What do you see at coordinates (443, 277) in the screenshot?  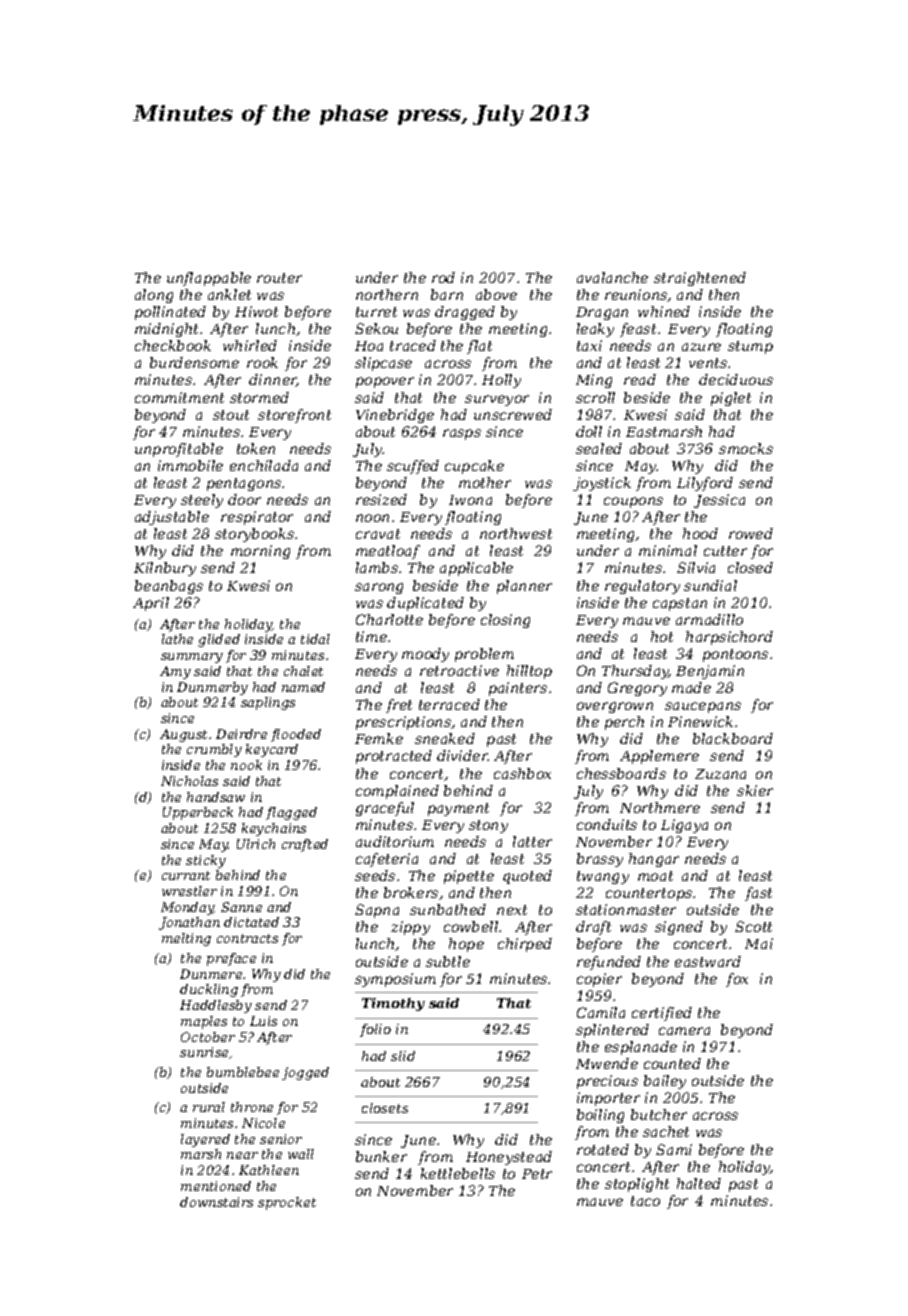 I see `rod` at bounding box center [443, 277].
